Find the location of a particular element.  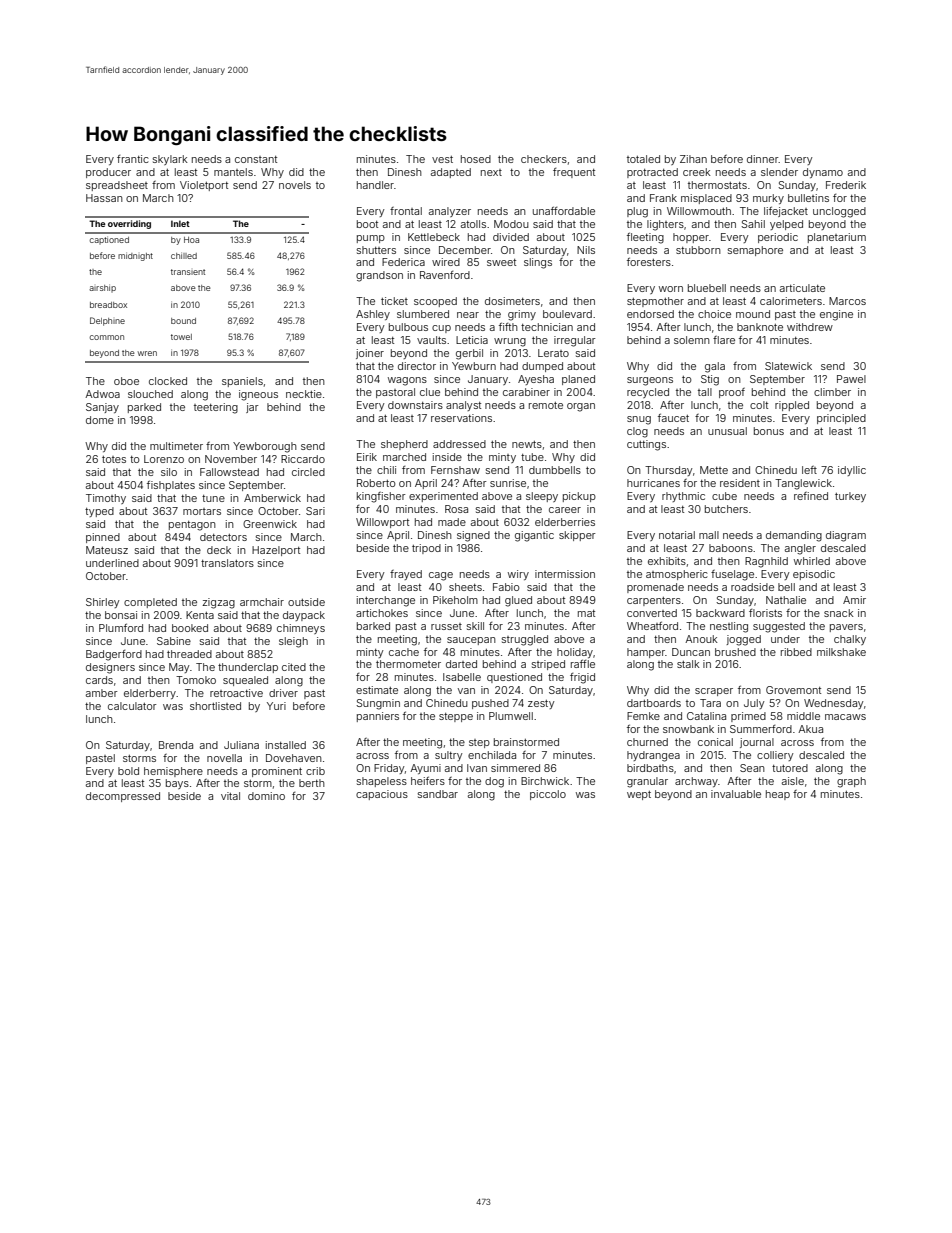

skipper is located at coordinates (577, 536).
